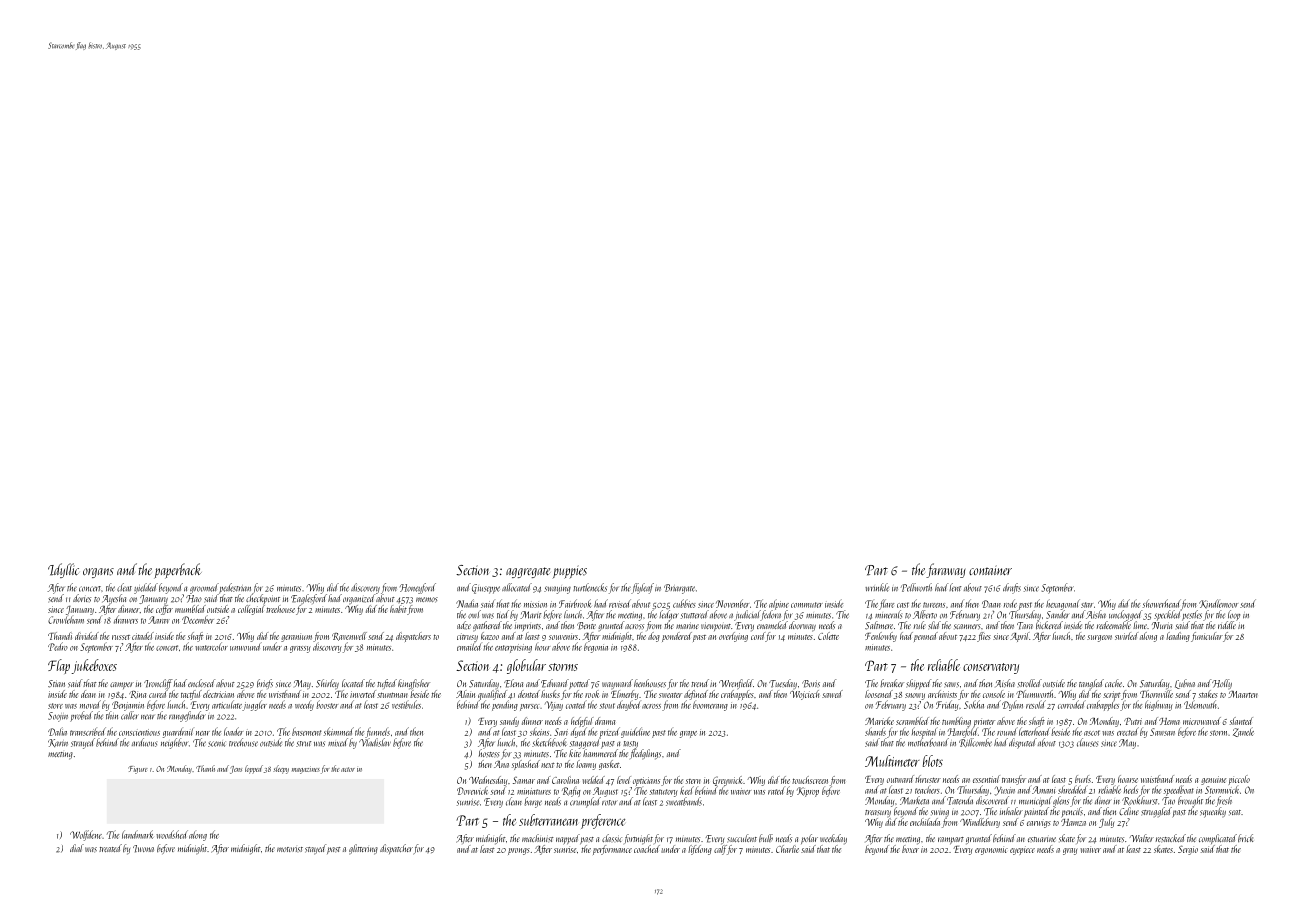 Image resolution: width=1308 pixels, height=924 pixels. What do you see at coordinates (143, 636) in the screenshot?
I see `citadel` at bounding box center [143, 636].
